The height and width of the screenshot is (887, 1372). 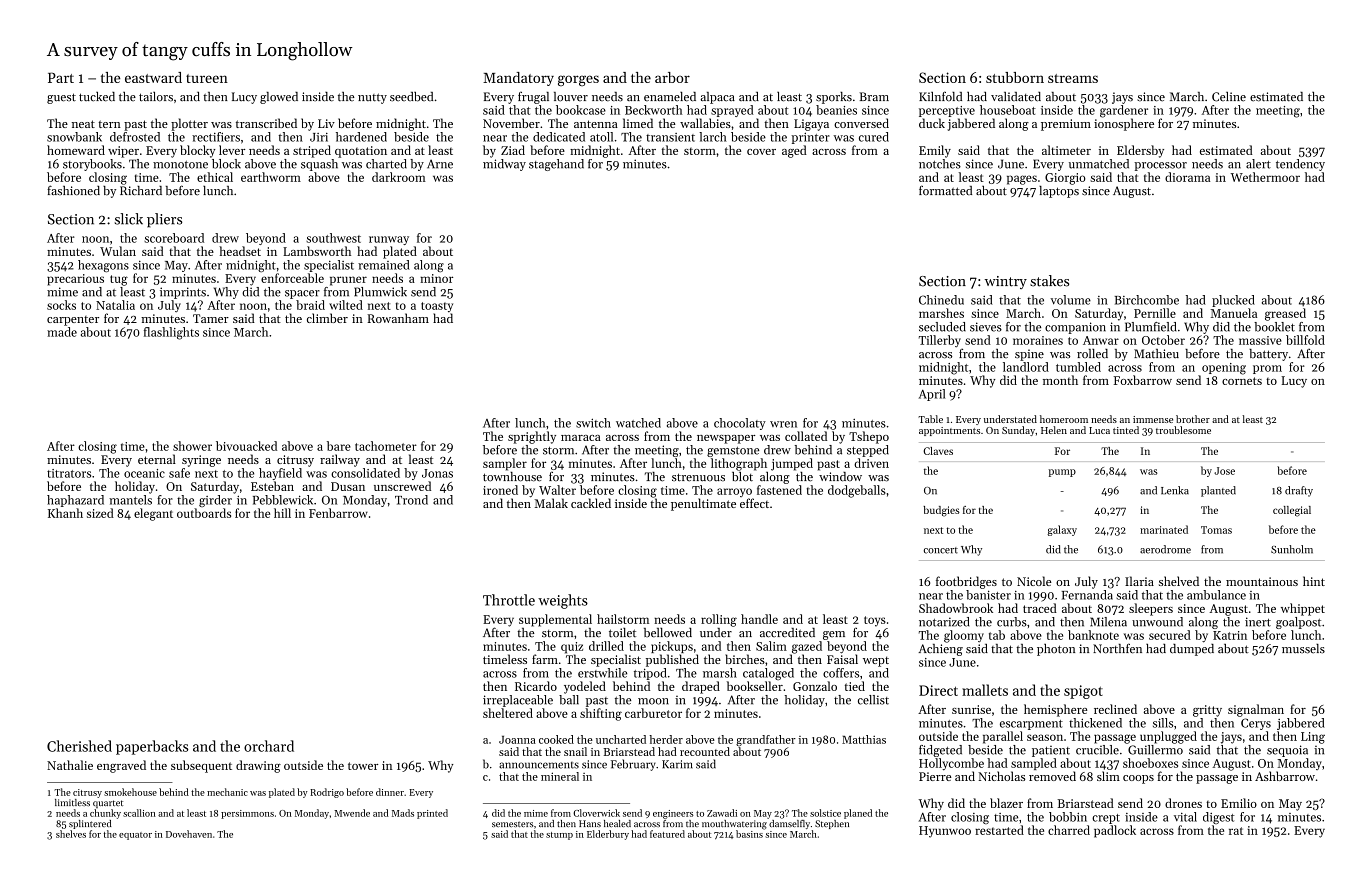 I want to click on Giorgio, so click(x=1065, y=179).
